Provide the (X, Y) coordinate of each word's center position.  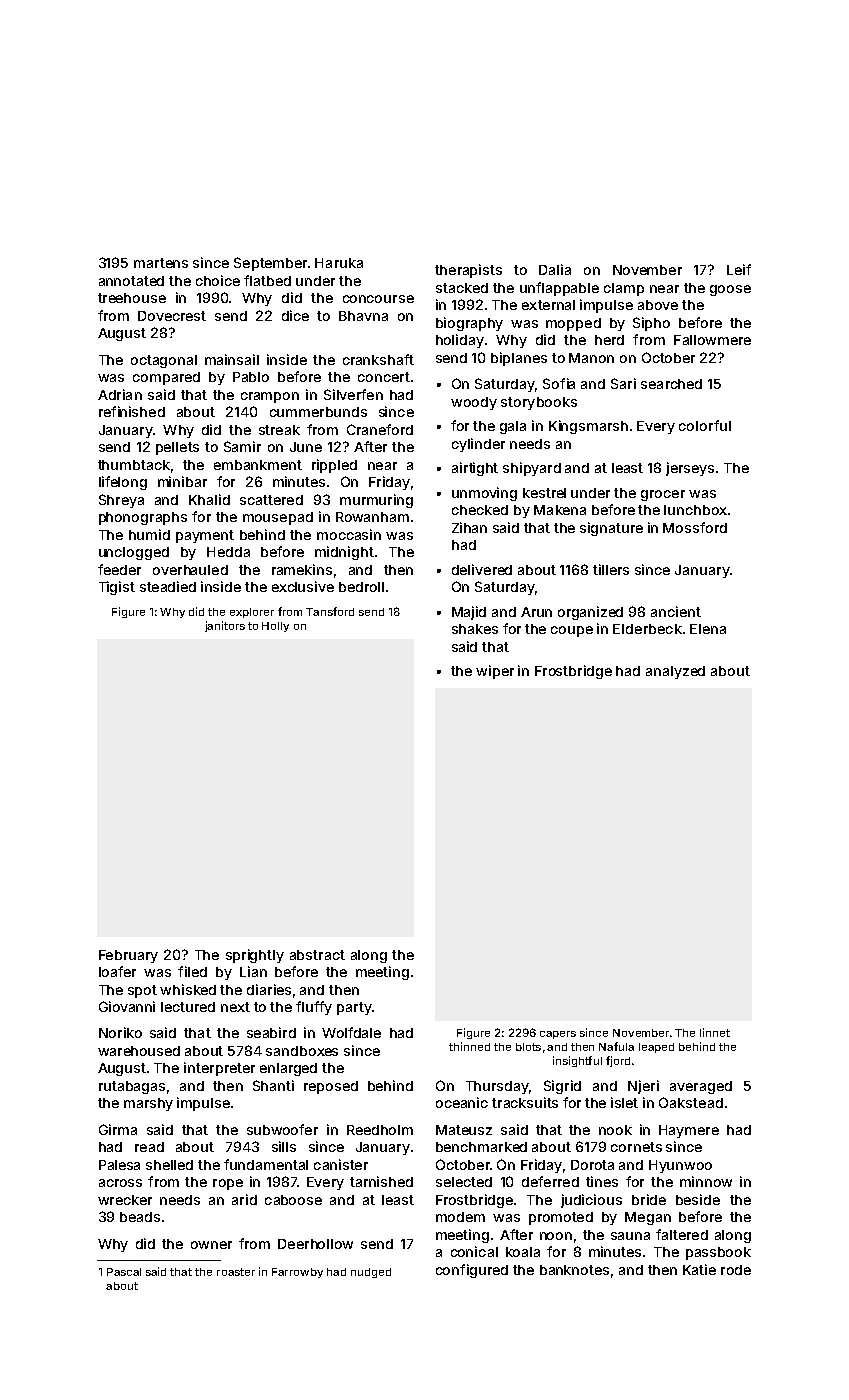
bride (649, 1199)
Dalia (555, 269)
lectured (188, 1007)
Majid (469, 613)
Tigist (117, 588)
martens (161, 263)
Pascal (124, 1272)
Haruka (339, 263)
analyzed (675, 672)
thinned (469, 1046)
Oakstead (691, 1102)
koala (523, 1252)
